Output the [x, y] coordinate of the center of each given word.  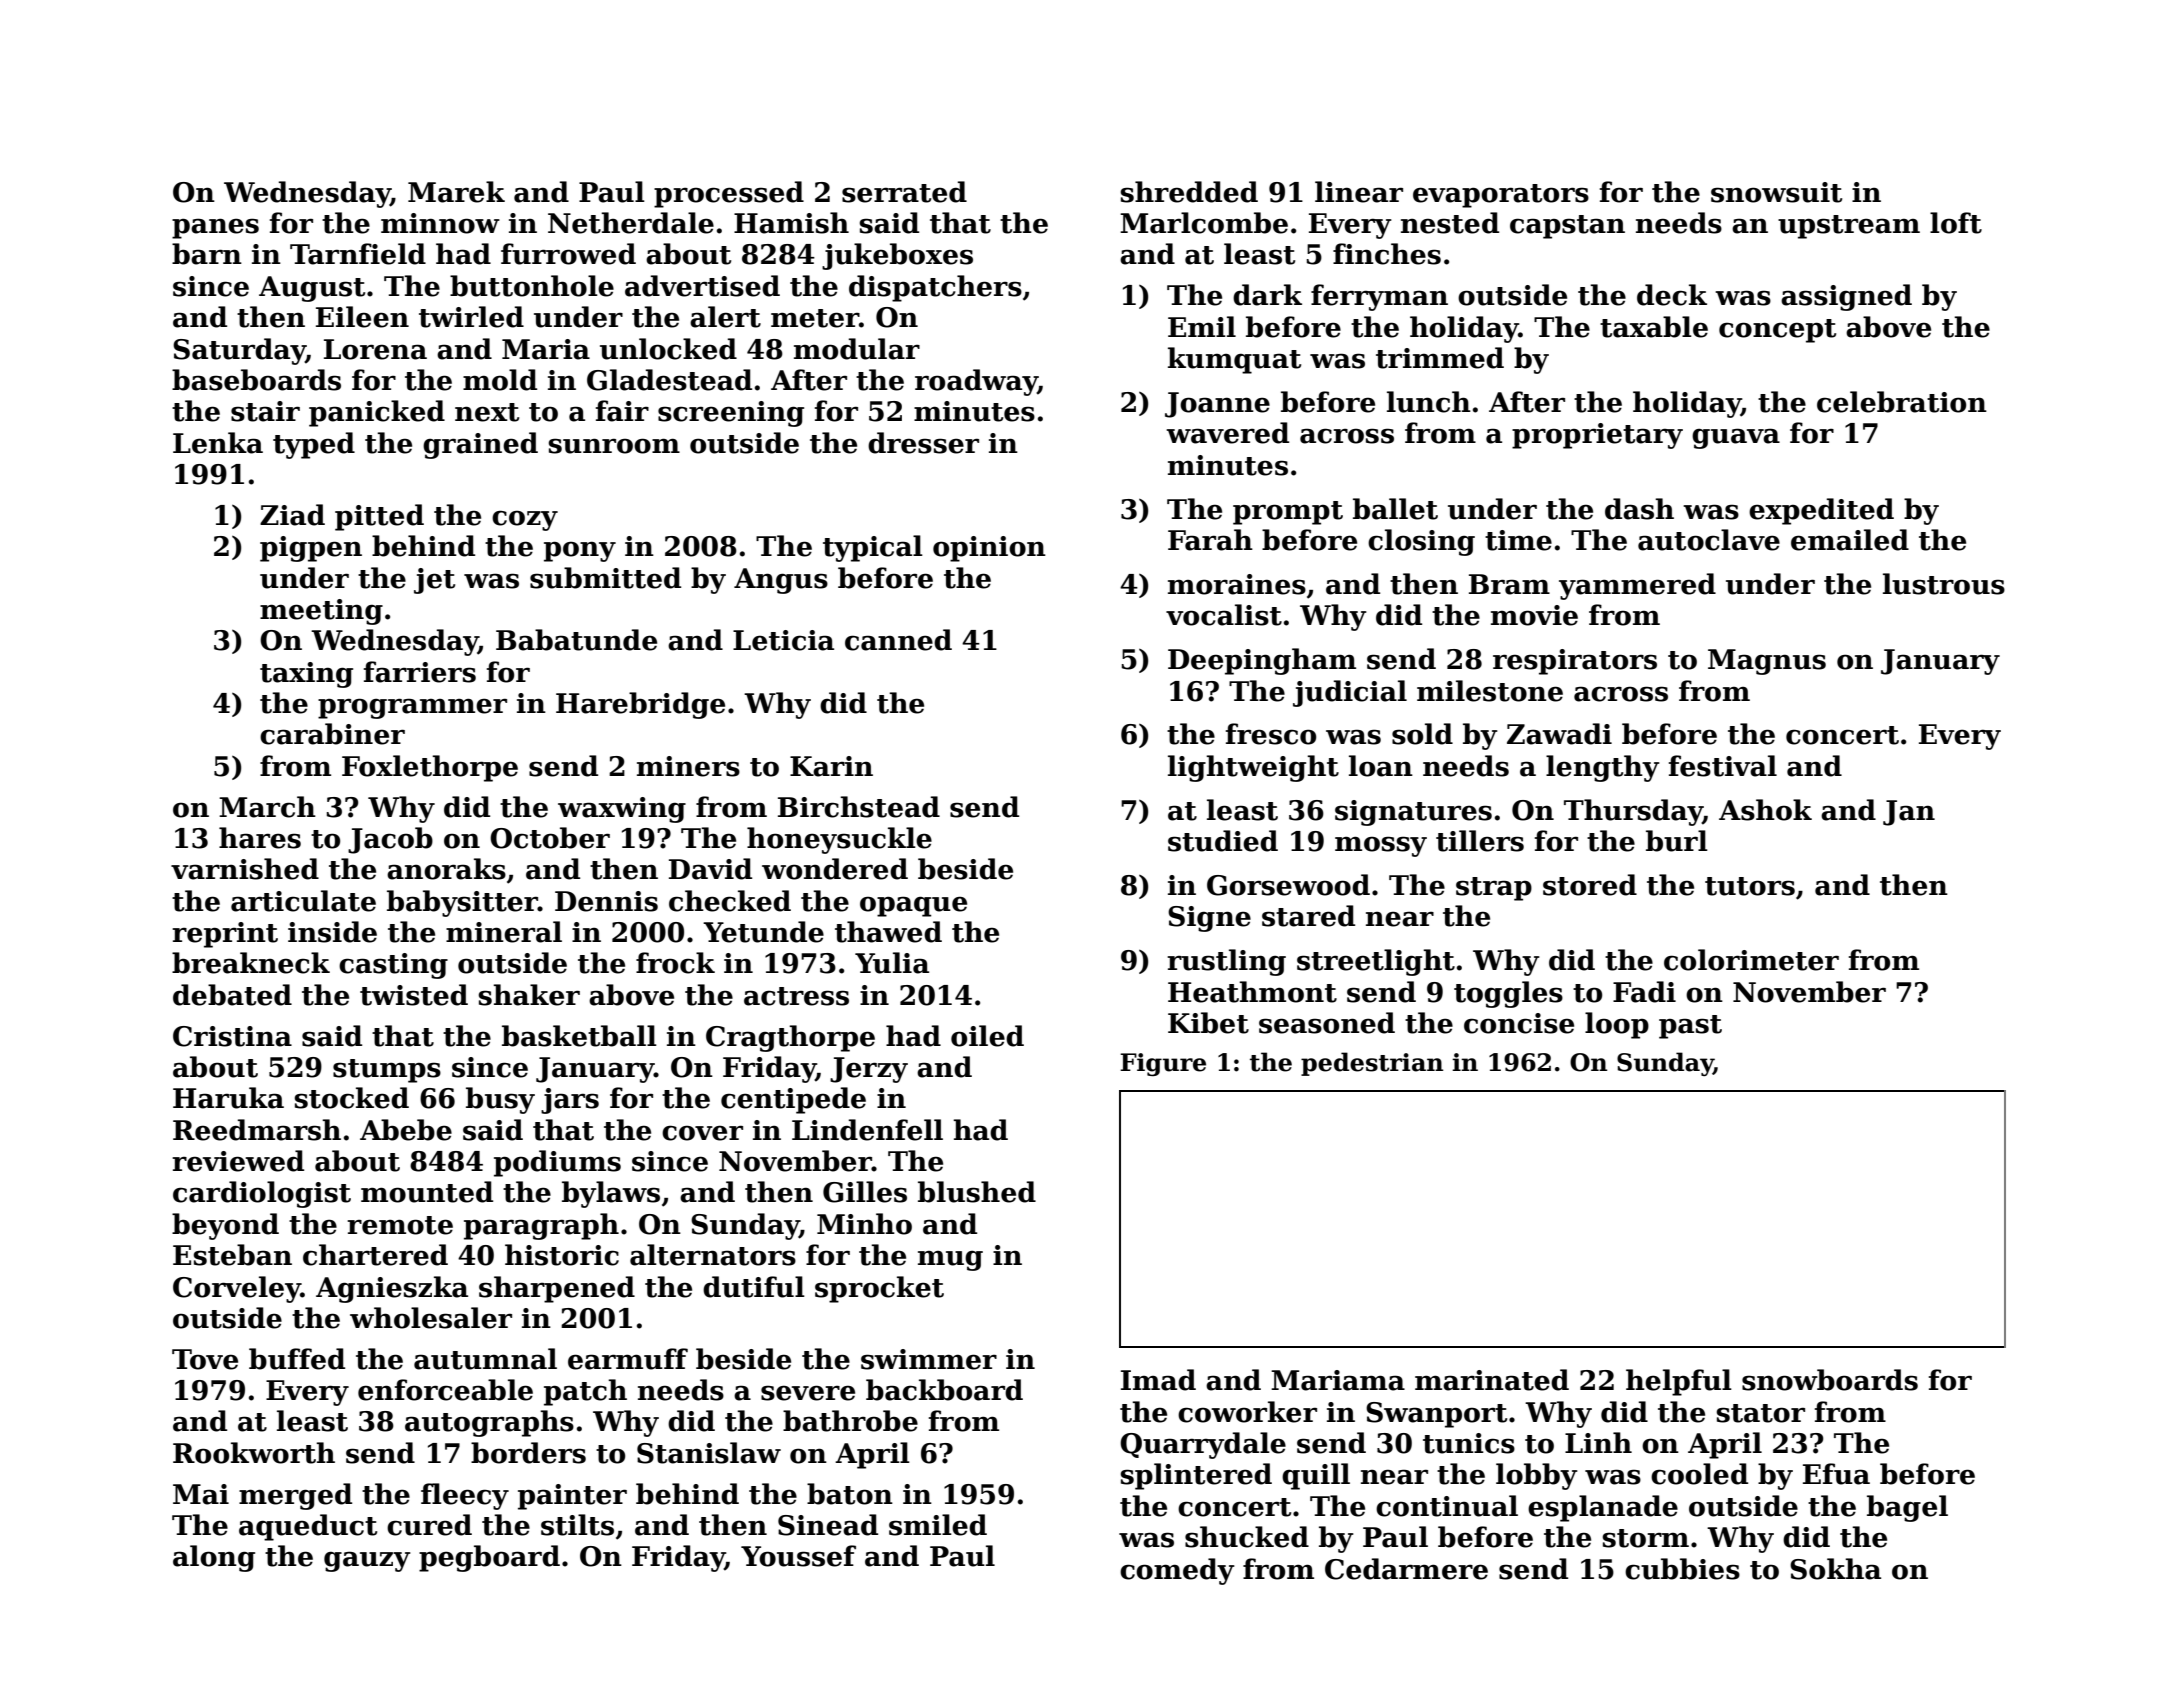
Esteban [232, 1255]
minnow [440, 223]
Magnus [1767, 662]
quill [1316, 1476]
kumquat [1234, 360]
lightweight [1253, 768]
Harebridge [640, 705]
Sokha [1835, 1569]
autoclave [1709, 540]
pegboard [489, 1558]
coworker [1247, 1412]
